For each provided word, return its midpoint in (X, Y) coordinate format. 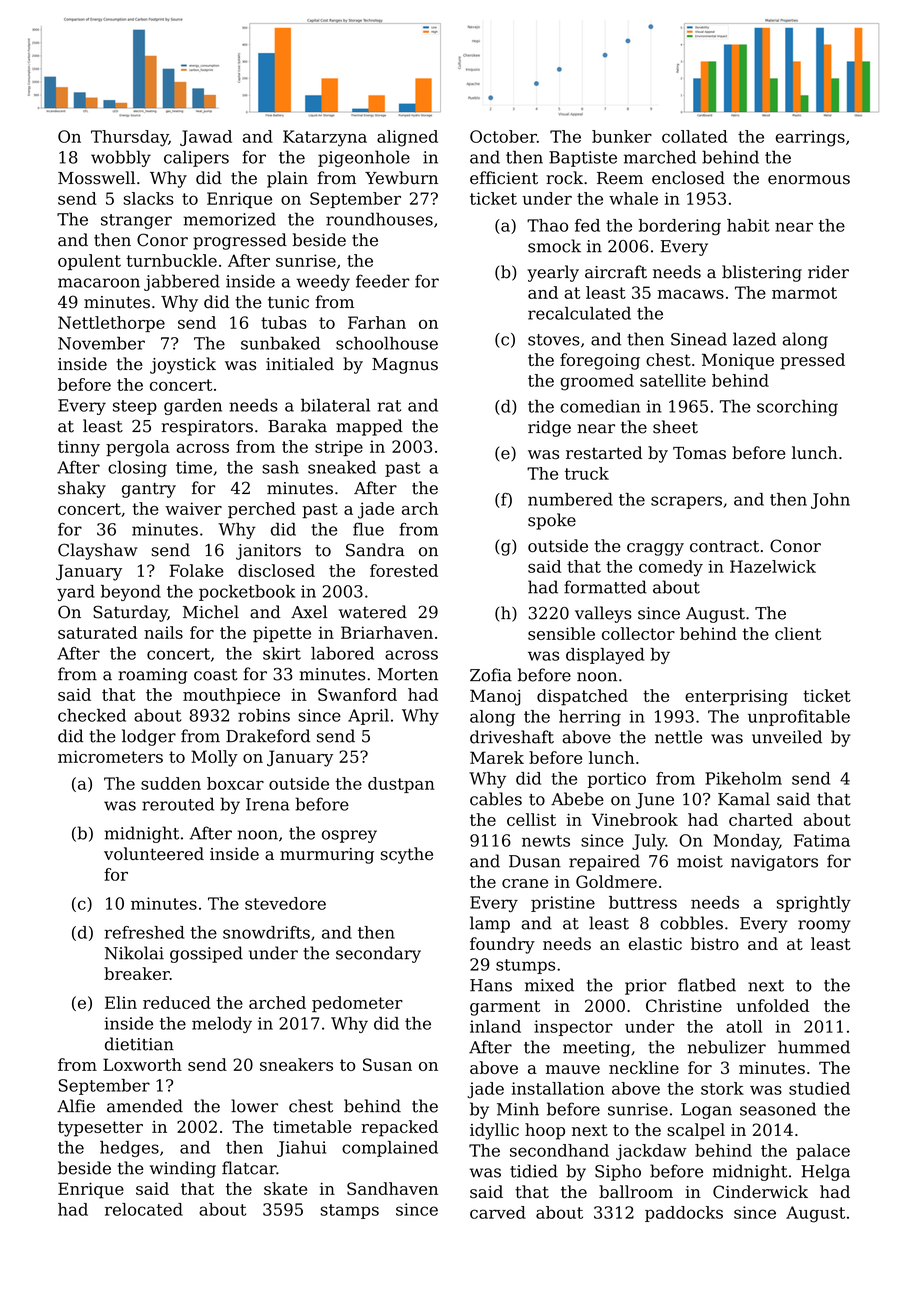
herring (590, 718)
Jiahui (301, 1149)
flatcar (249, 1168)
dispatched (582, 697)
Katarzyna (325, 138)
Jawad (206, 138)
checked (92, 715)
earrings (810, 138)
